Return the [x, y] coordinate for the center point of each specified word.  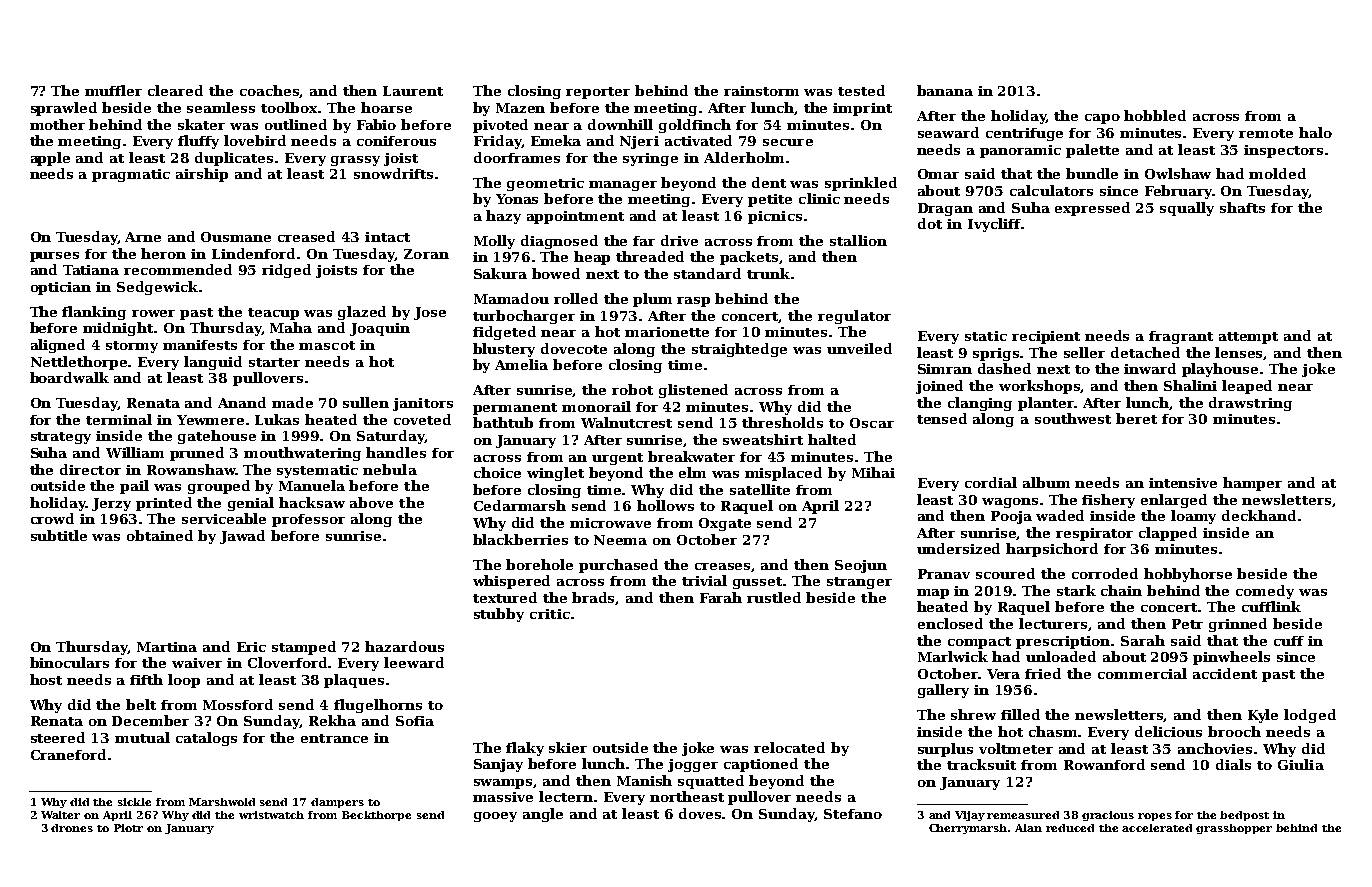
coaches [270, 91]
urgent [617, 459]
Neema [620, 540]
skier [568, 747]
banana [945, 90]
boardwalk [69, 377]
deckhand [1259, 515]
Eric [251, 647]
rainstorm [761, 91]
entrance [334, 738]
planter [1046, 404]
